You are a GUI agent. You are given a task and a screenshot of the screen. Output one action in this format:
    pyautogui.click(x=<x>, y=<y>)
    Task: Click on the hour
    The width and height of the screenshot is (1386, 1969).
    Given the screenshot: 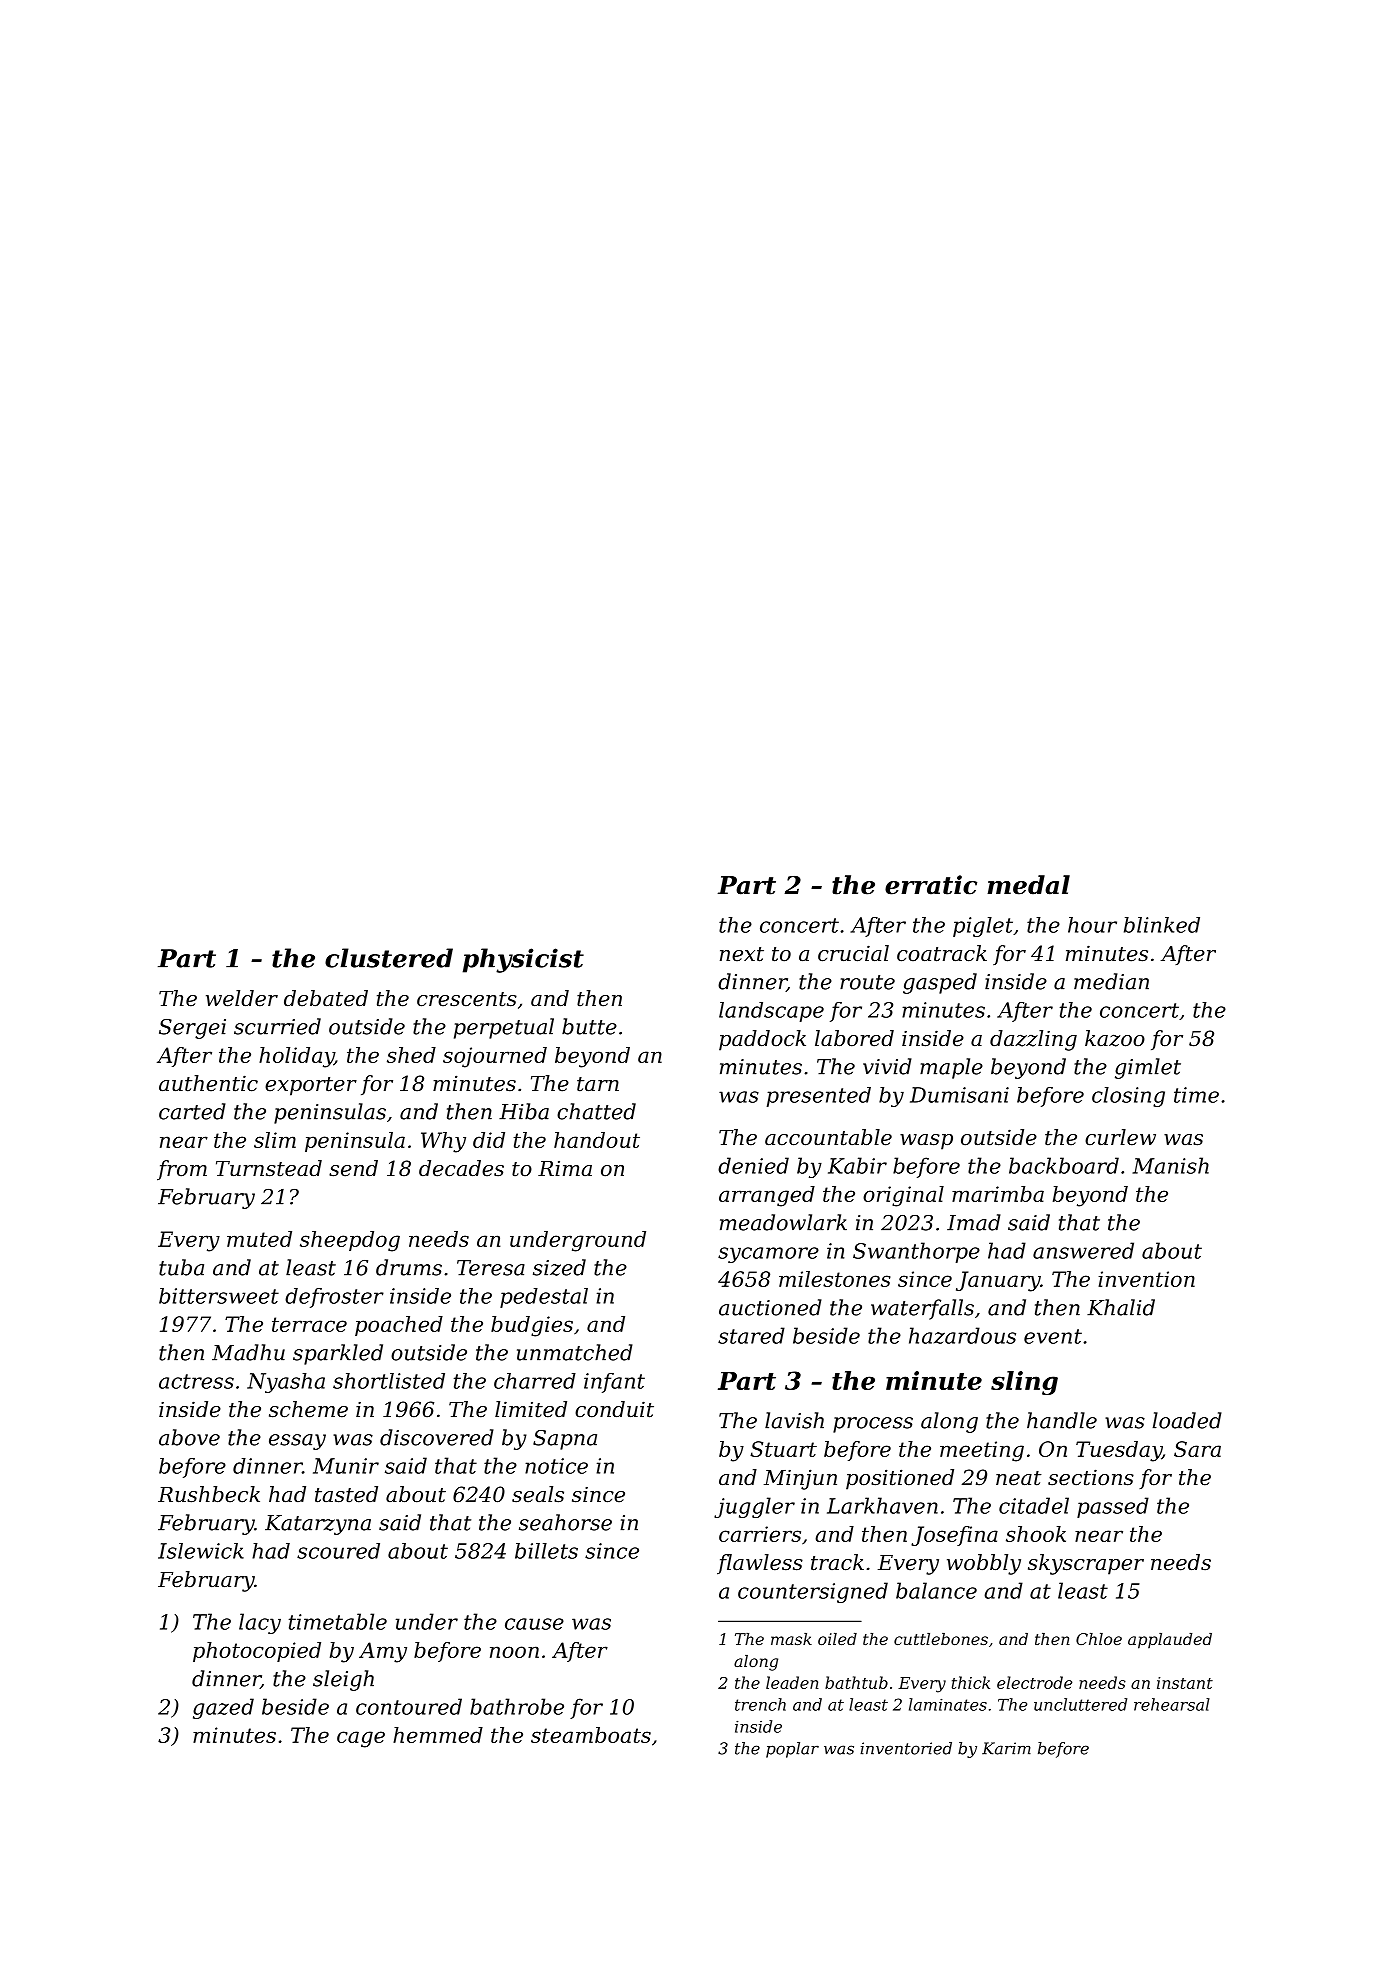 What is the action you would take?
    pyautogui.click(x=1092, y=925)
